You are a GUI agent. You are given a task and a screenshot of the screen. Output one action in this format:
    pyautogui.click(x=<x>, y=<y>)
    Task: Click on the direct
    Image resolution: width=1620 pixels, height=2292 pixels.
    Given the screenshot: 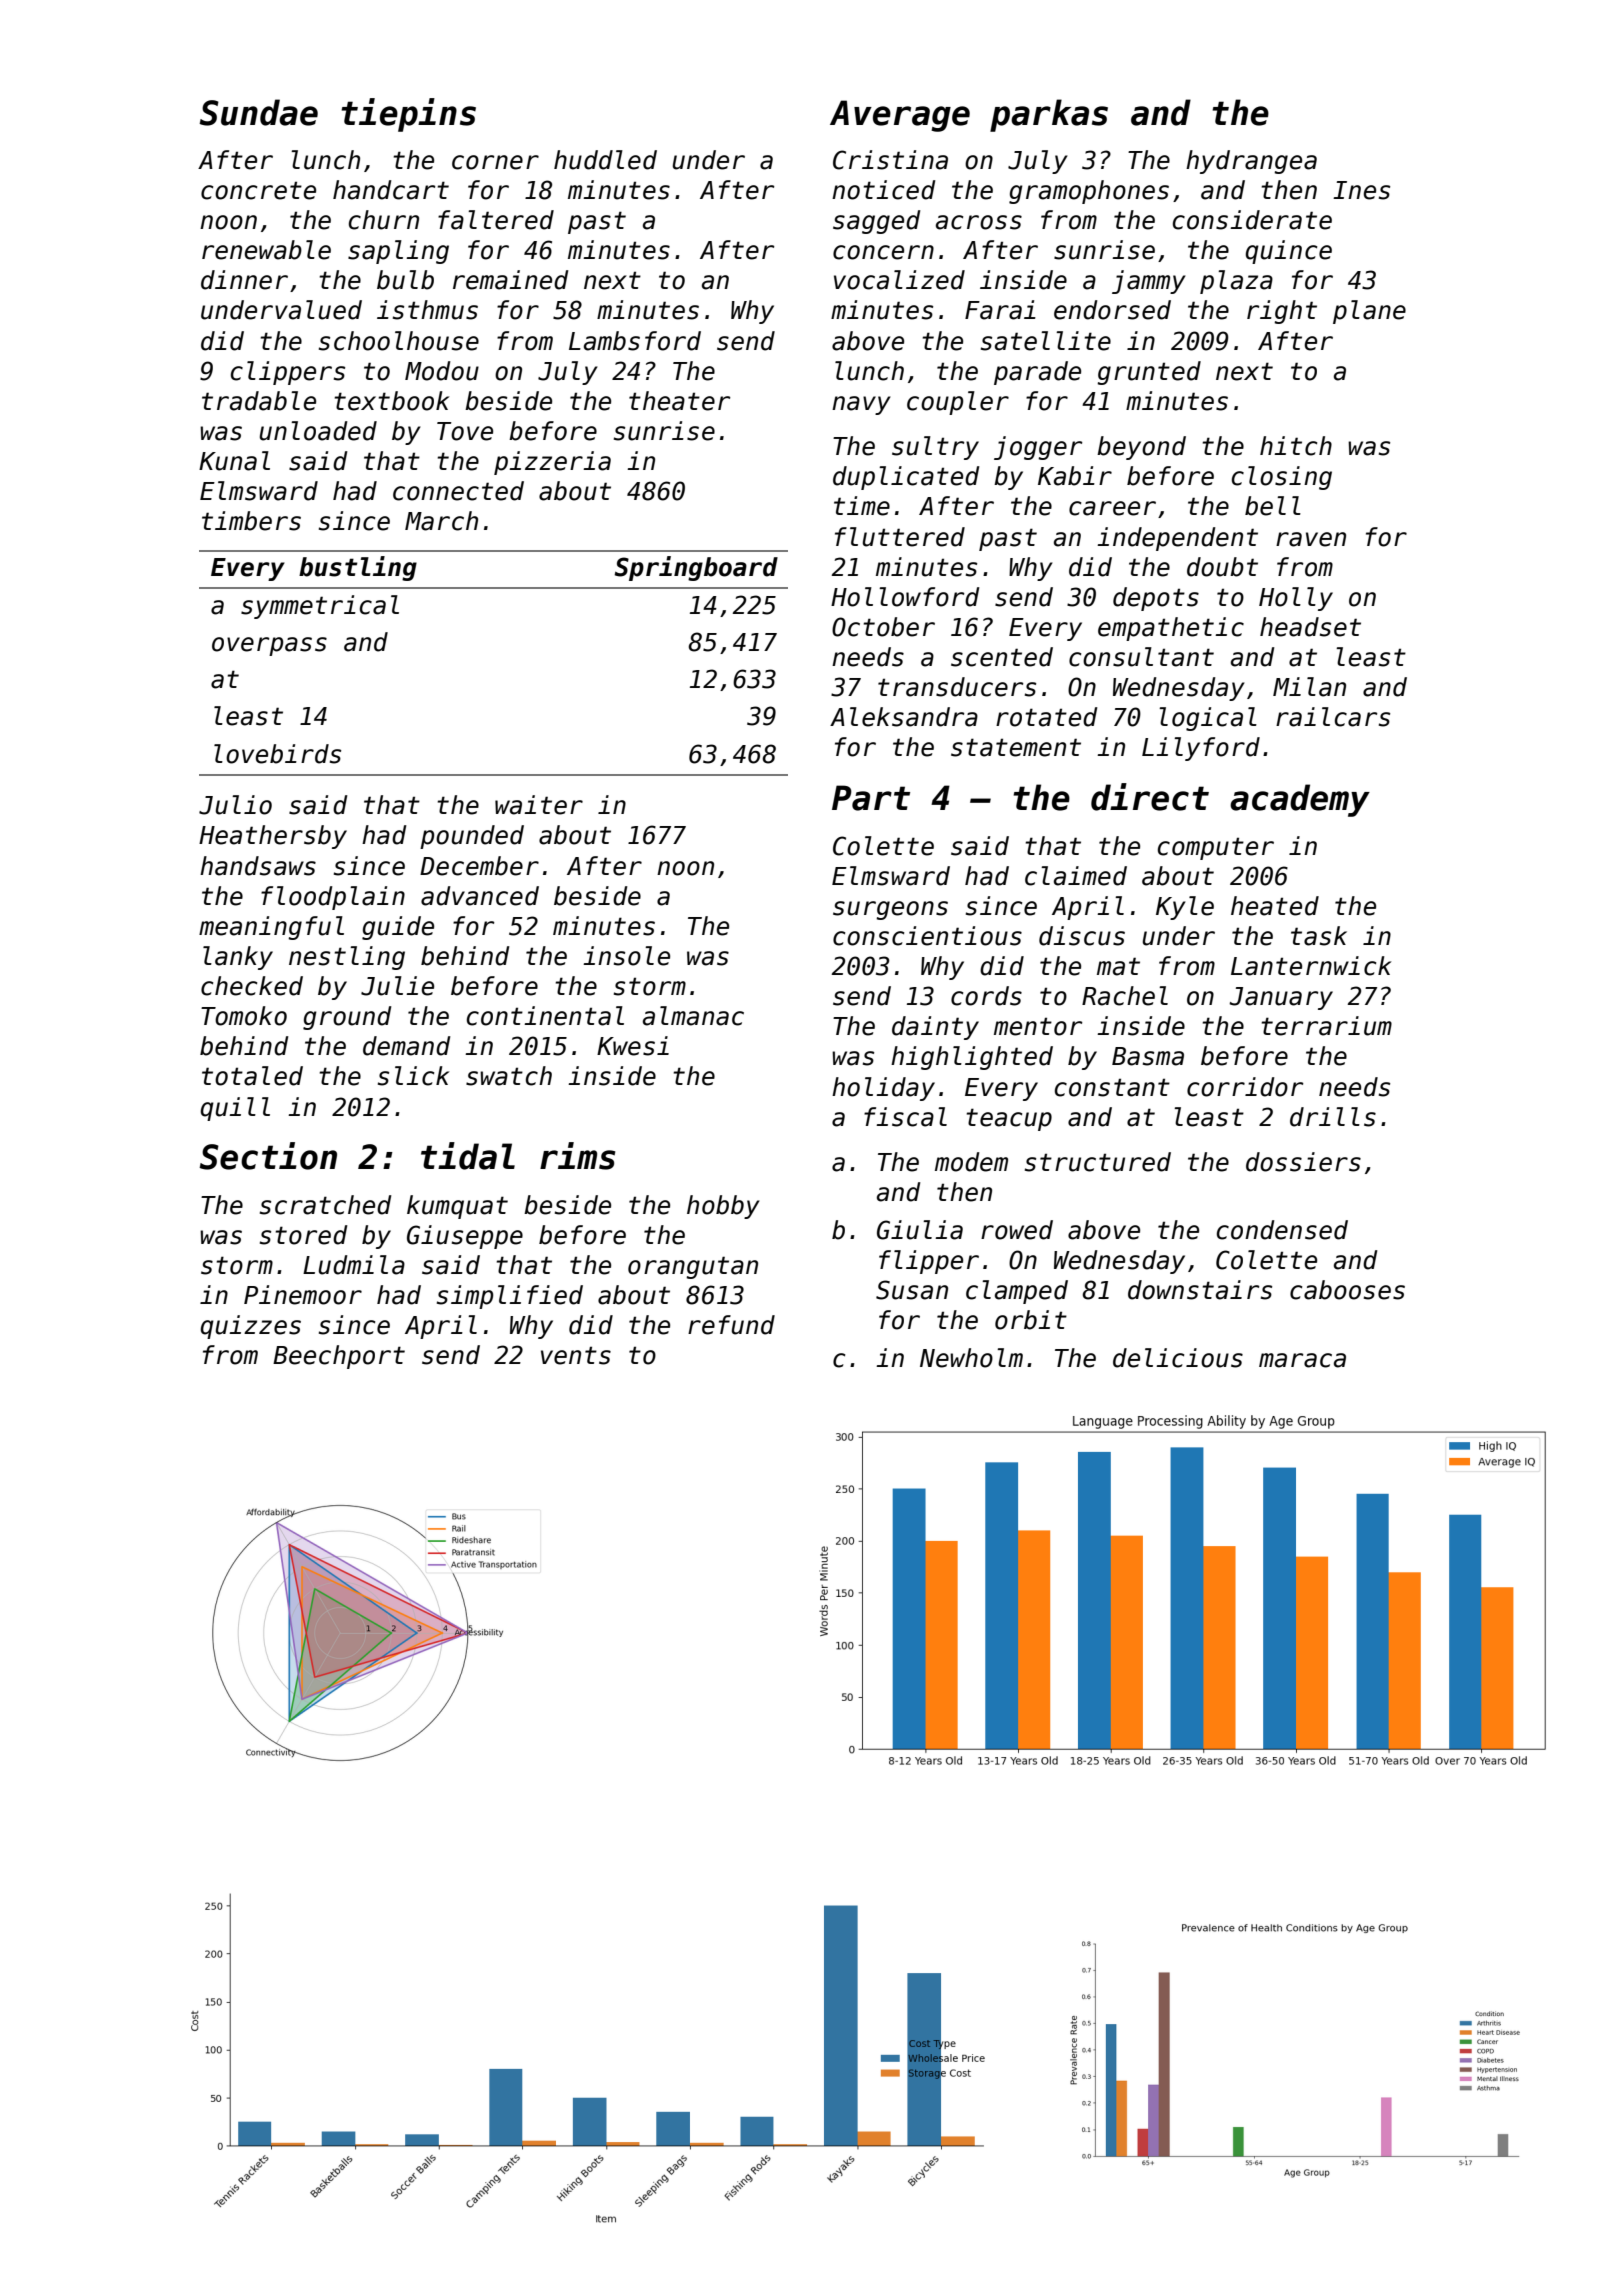 What is the action you would take?
    pyautogui.click(x=1150, y=797)
